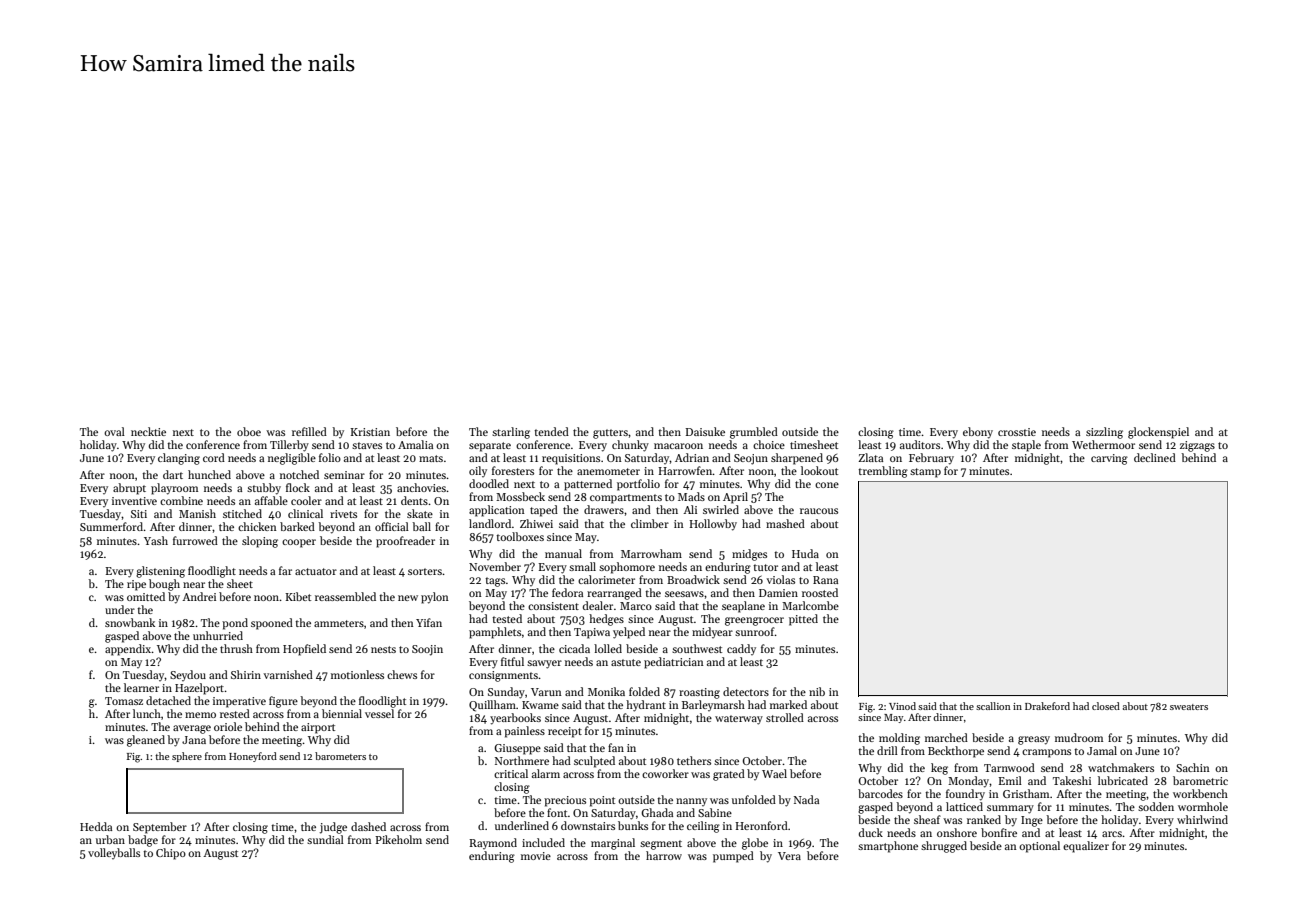 The width and height of the image is (1308, 924). I want to click on crosstie, so click(1017, 432).
